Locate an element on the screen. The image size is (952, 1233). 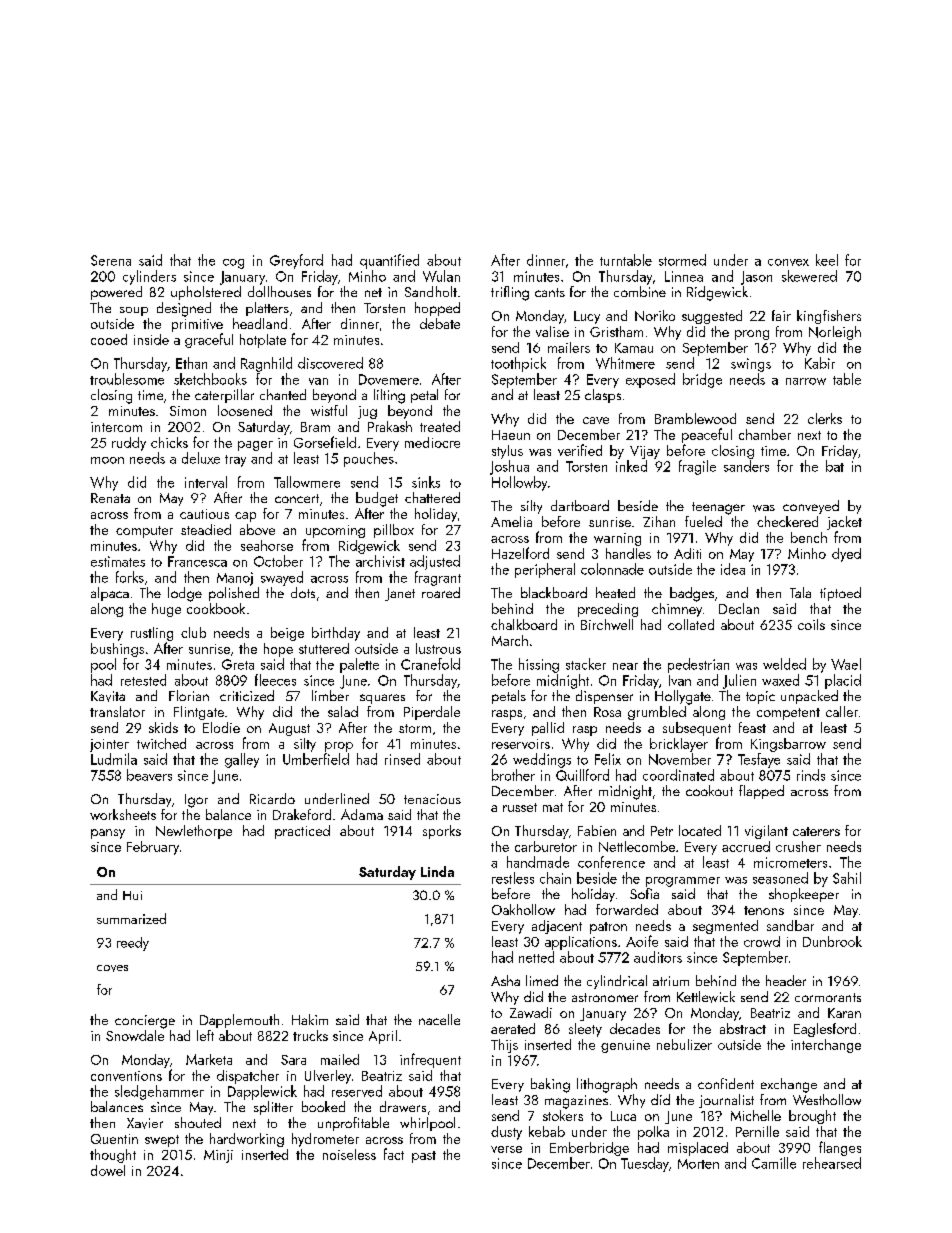
squares is located at coordinates (382, 699).
